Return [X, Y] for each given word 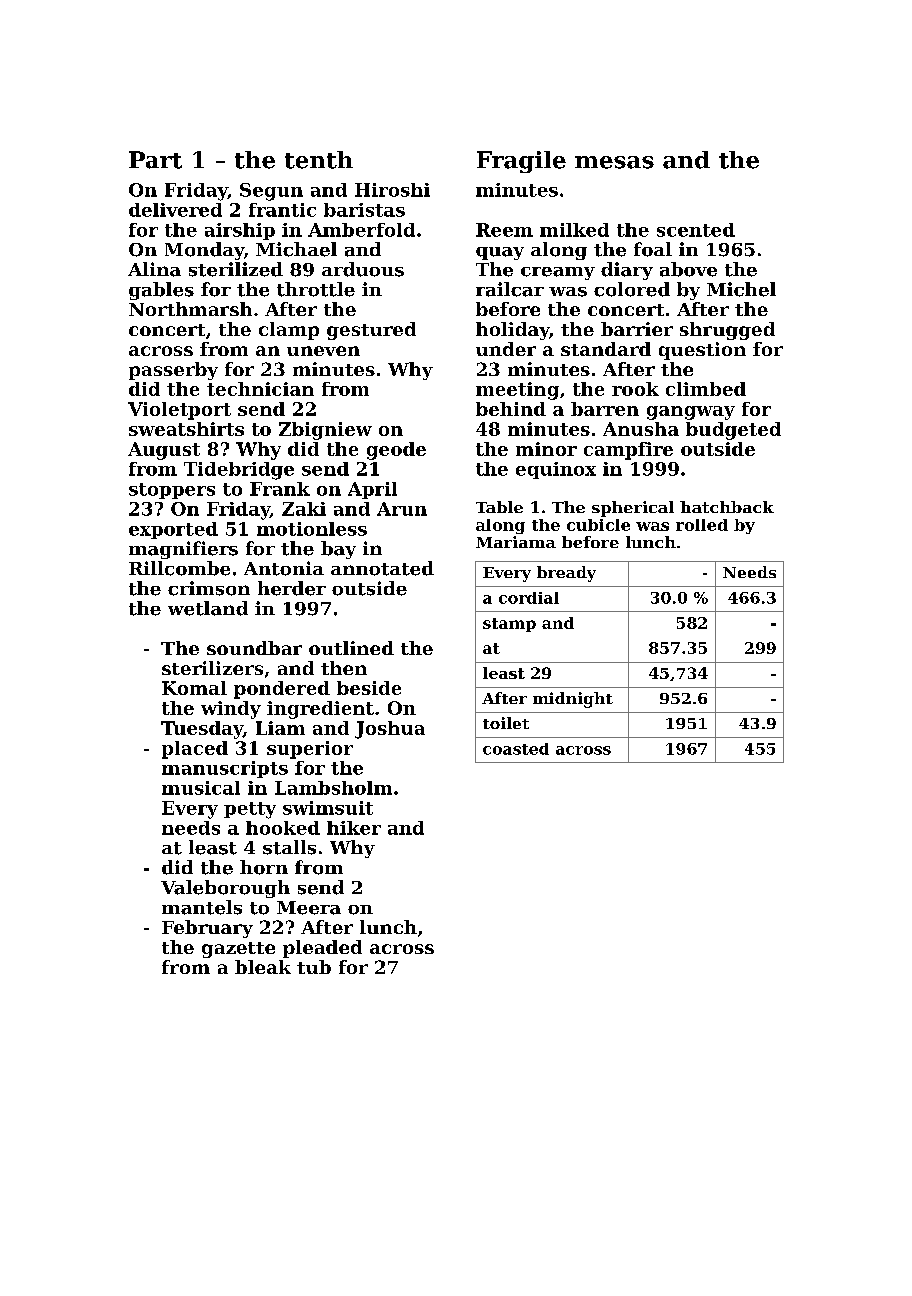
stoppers [172, 491]
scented [696, 230]
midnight [573, 700]
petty [250, 810]
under [506, 349]
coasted [516, 749]
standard [606, 349]
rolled [702, 525]
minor [546, 449]
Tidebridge [239, 471]
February [207, 929]
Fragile [521, 162]
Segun [271, 192]
